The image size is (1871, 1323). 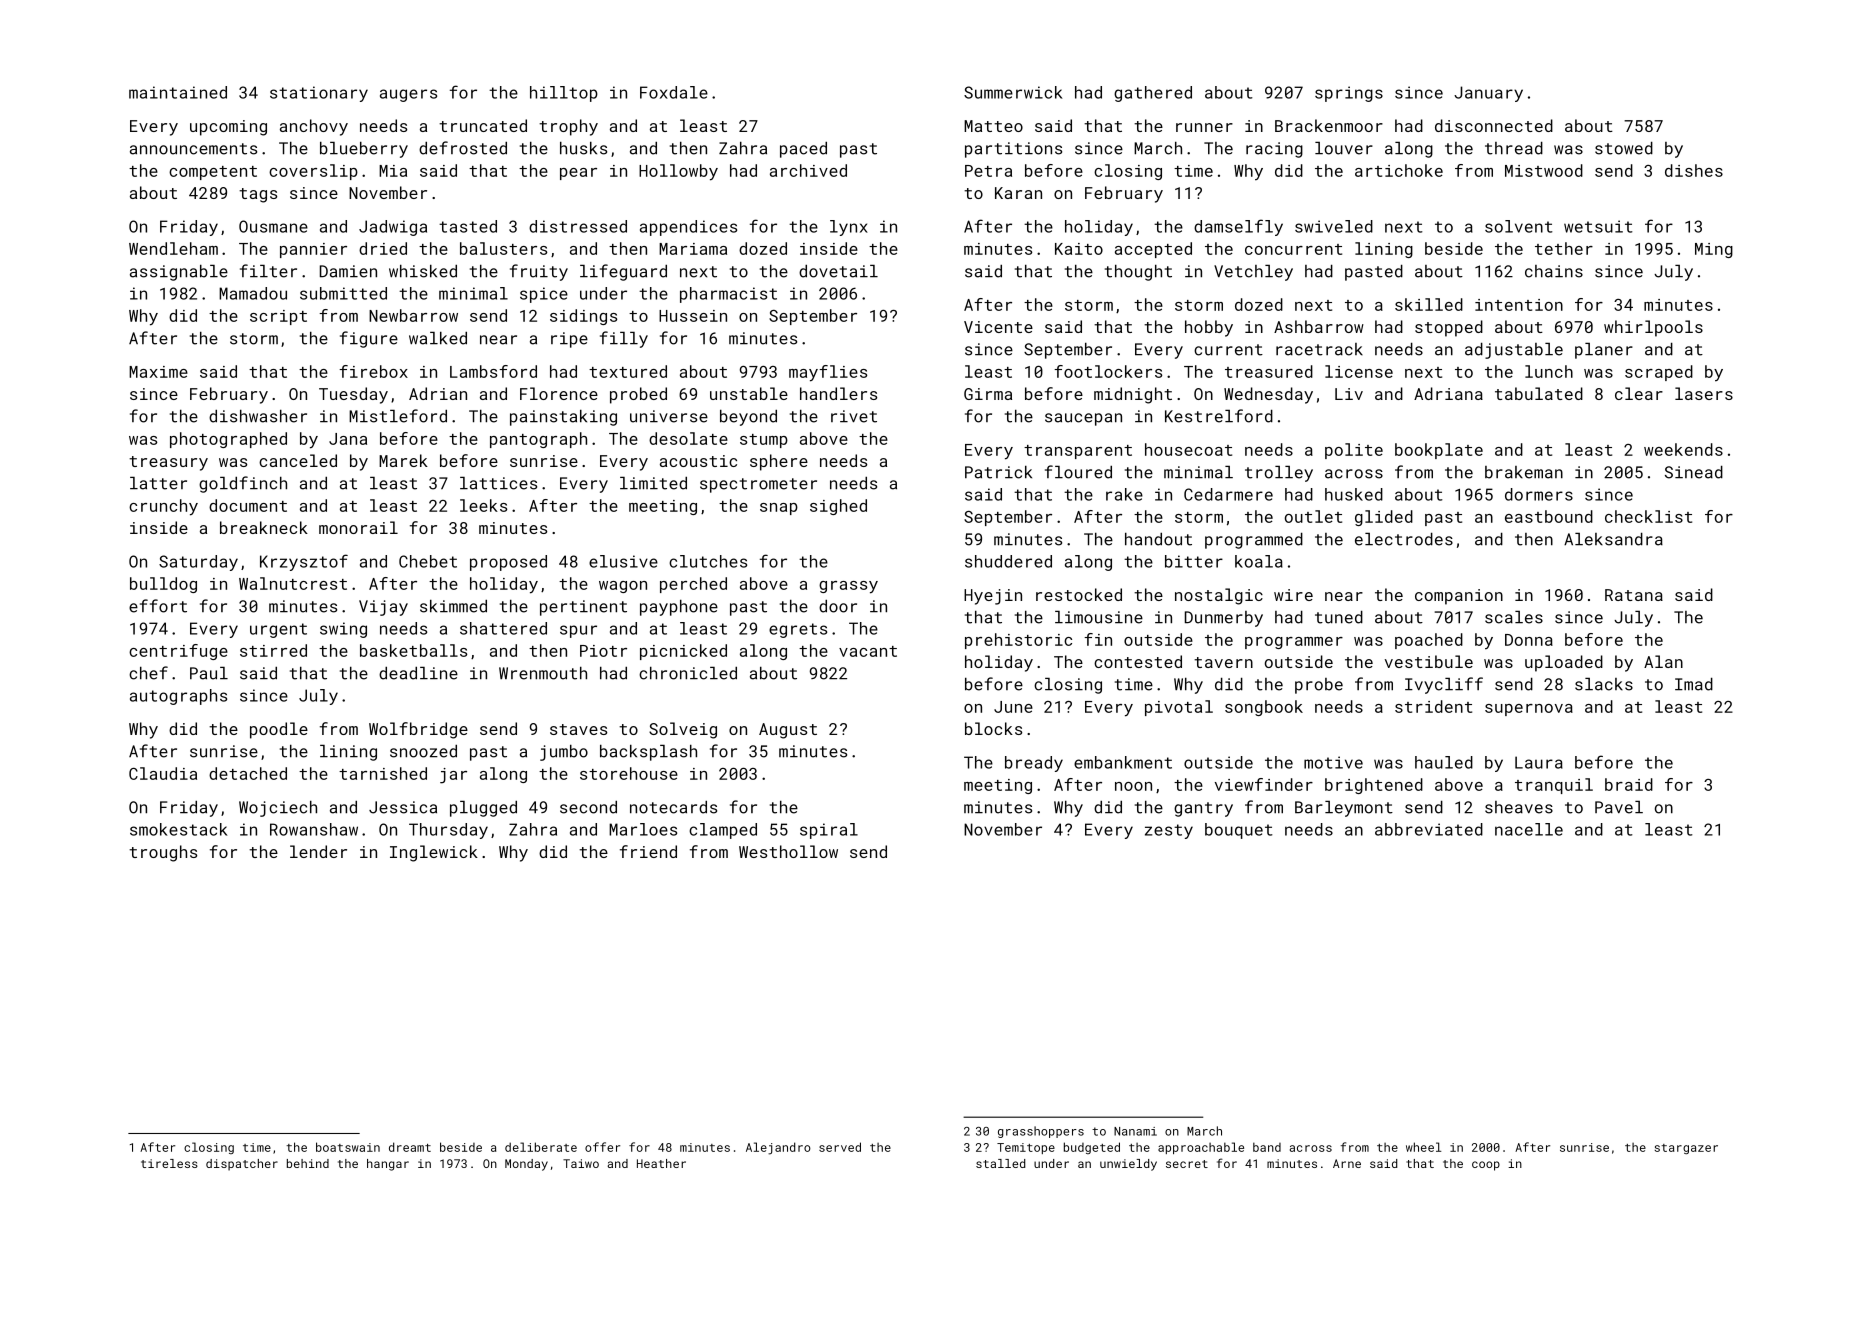 What do you see at coordinates (1613, 539) in the screenshot?
I see `Aleksandra` at bounding box center [1613, 539].
